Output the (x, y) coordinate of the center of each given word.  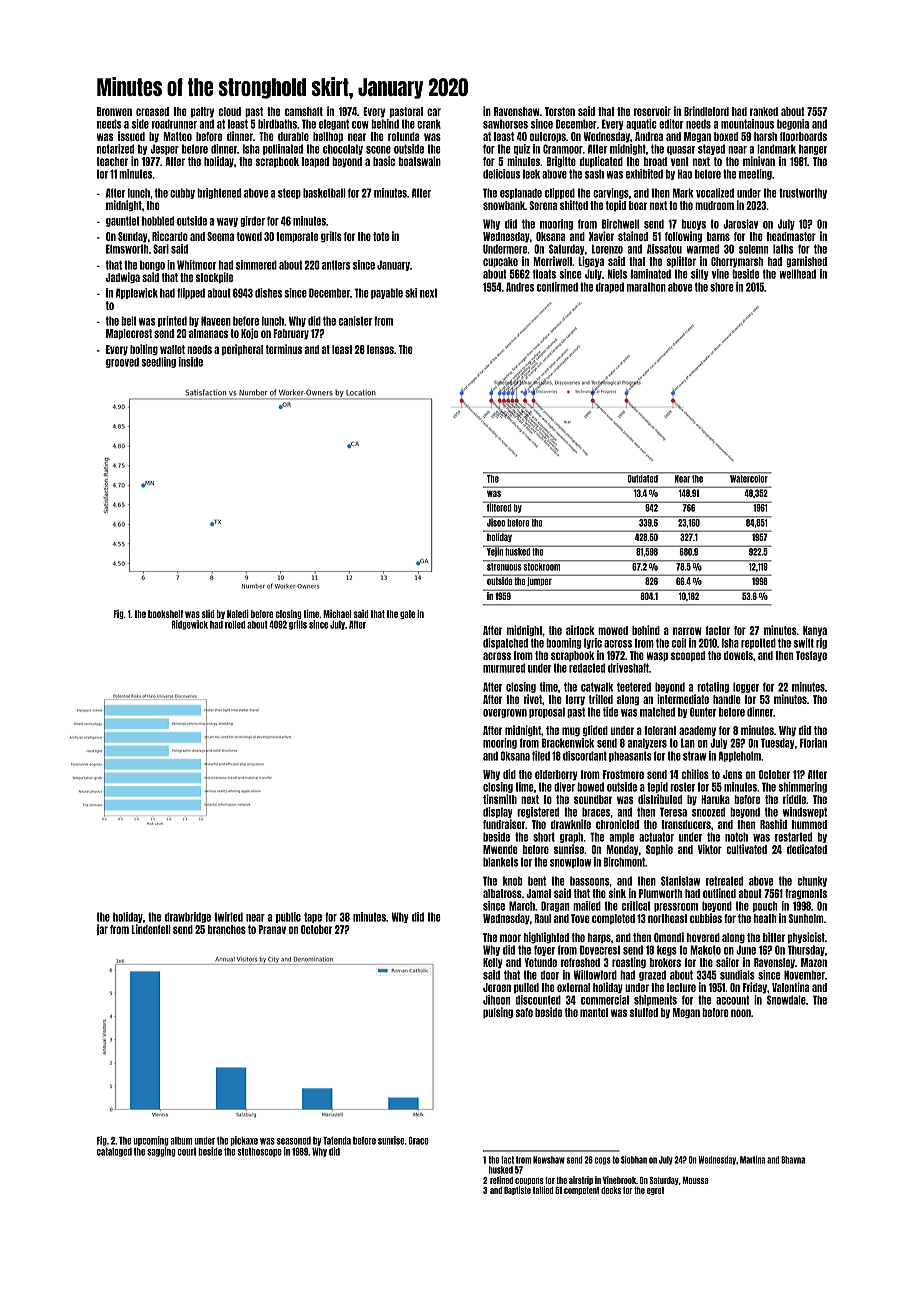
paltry (202, 112)
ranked (764, 111)
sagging (161, 1152)
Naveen (216, 321)
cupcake (500, 262)
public (288, 917)
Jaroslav (740, 224)
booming (564, 643)
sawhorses (505, 124)
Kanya (815, 631)
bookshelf (165, 614)
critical (636, 906)
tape (313, 917)
